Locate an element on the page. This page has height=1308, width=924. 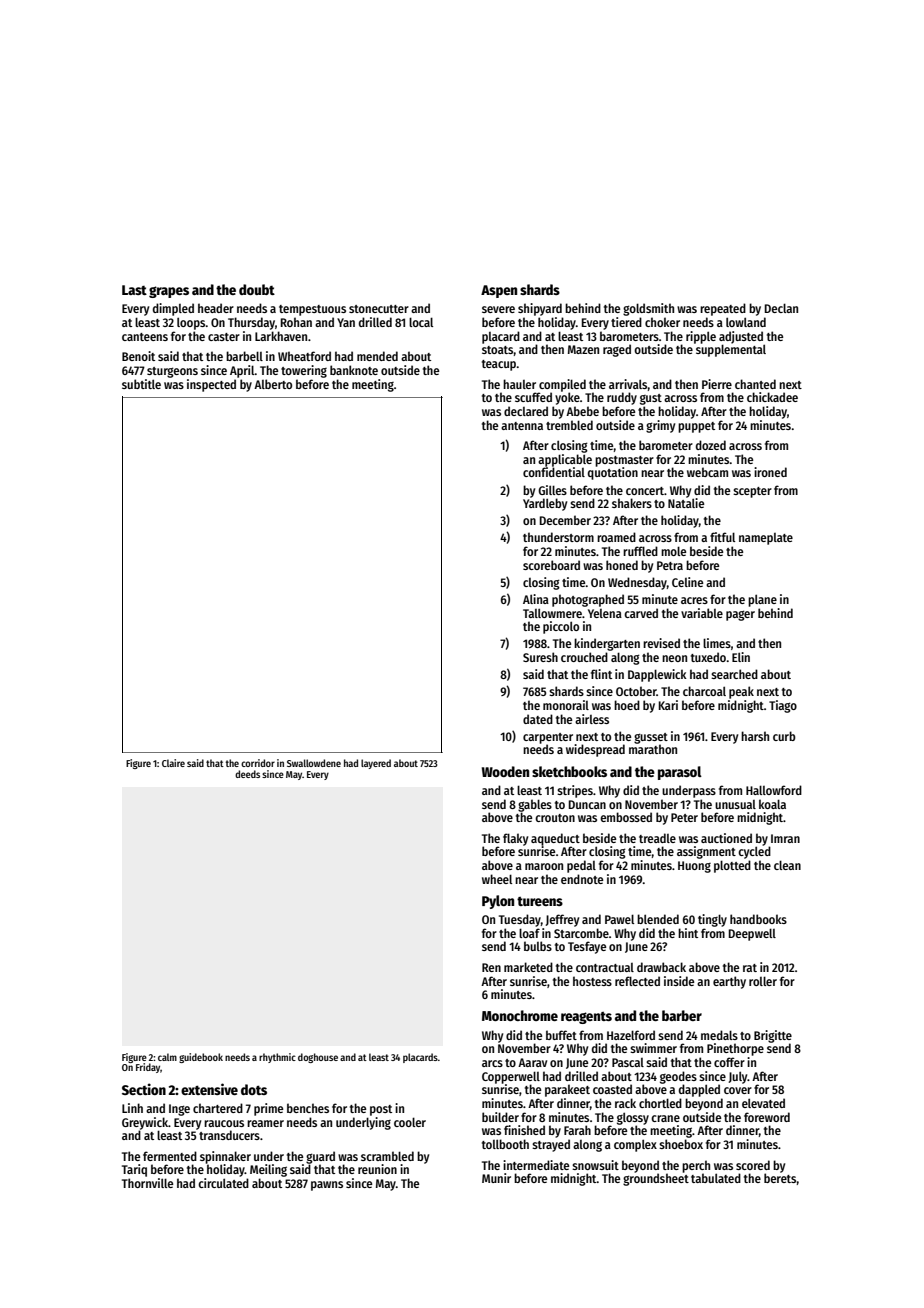
wheel is located at coordinates (497, 879).
